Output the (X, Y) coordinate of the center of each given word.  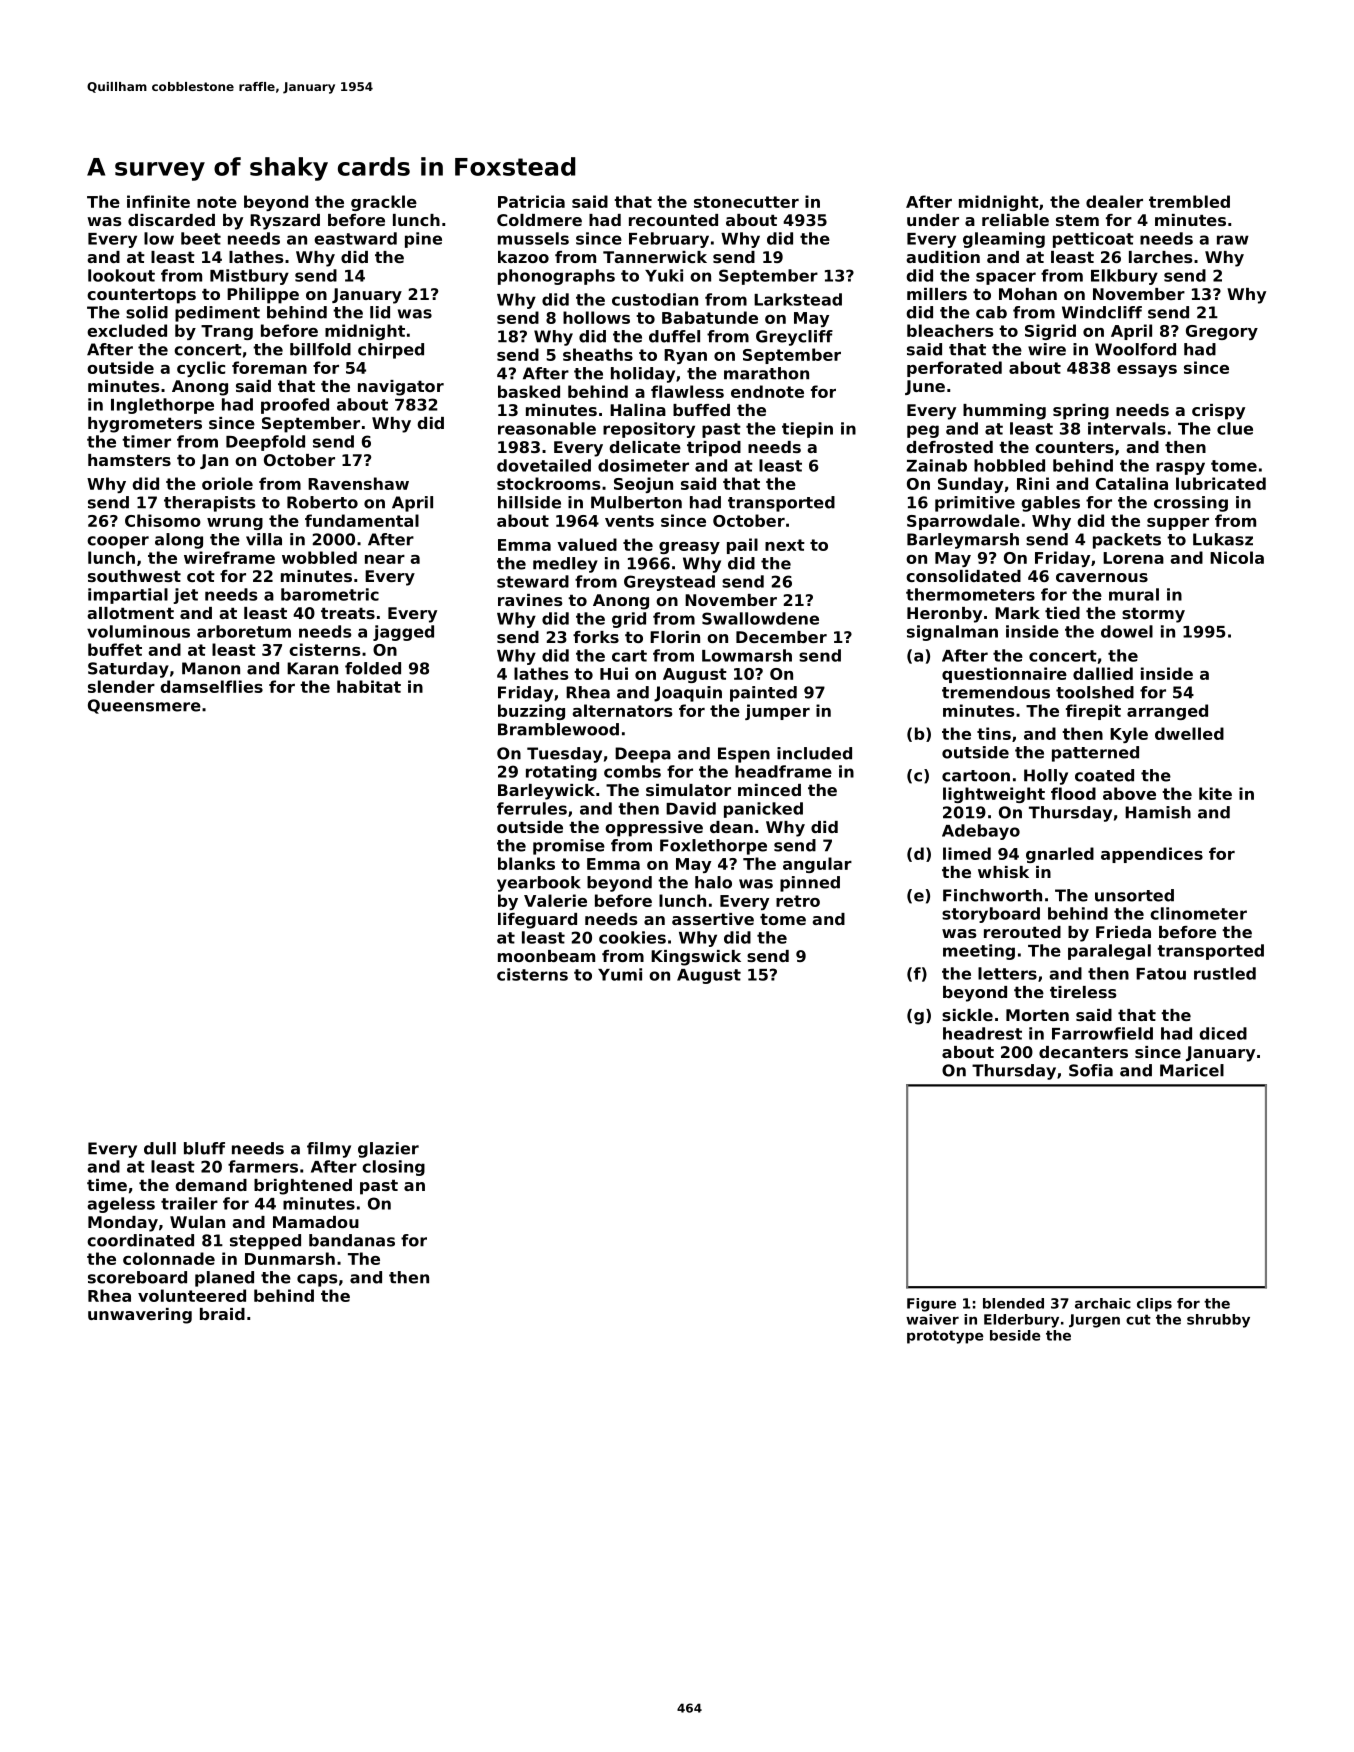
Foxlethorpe (713, 847)
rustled (1225, 973)
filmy (329, 1150)
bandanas (352, 1240)
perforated (954, 369)
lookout (121, 275)
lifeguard (537, 921)
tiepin (807, 430)
